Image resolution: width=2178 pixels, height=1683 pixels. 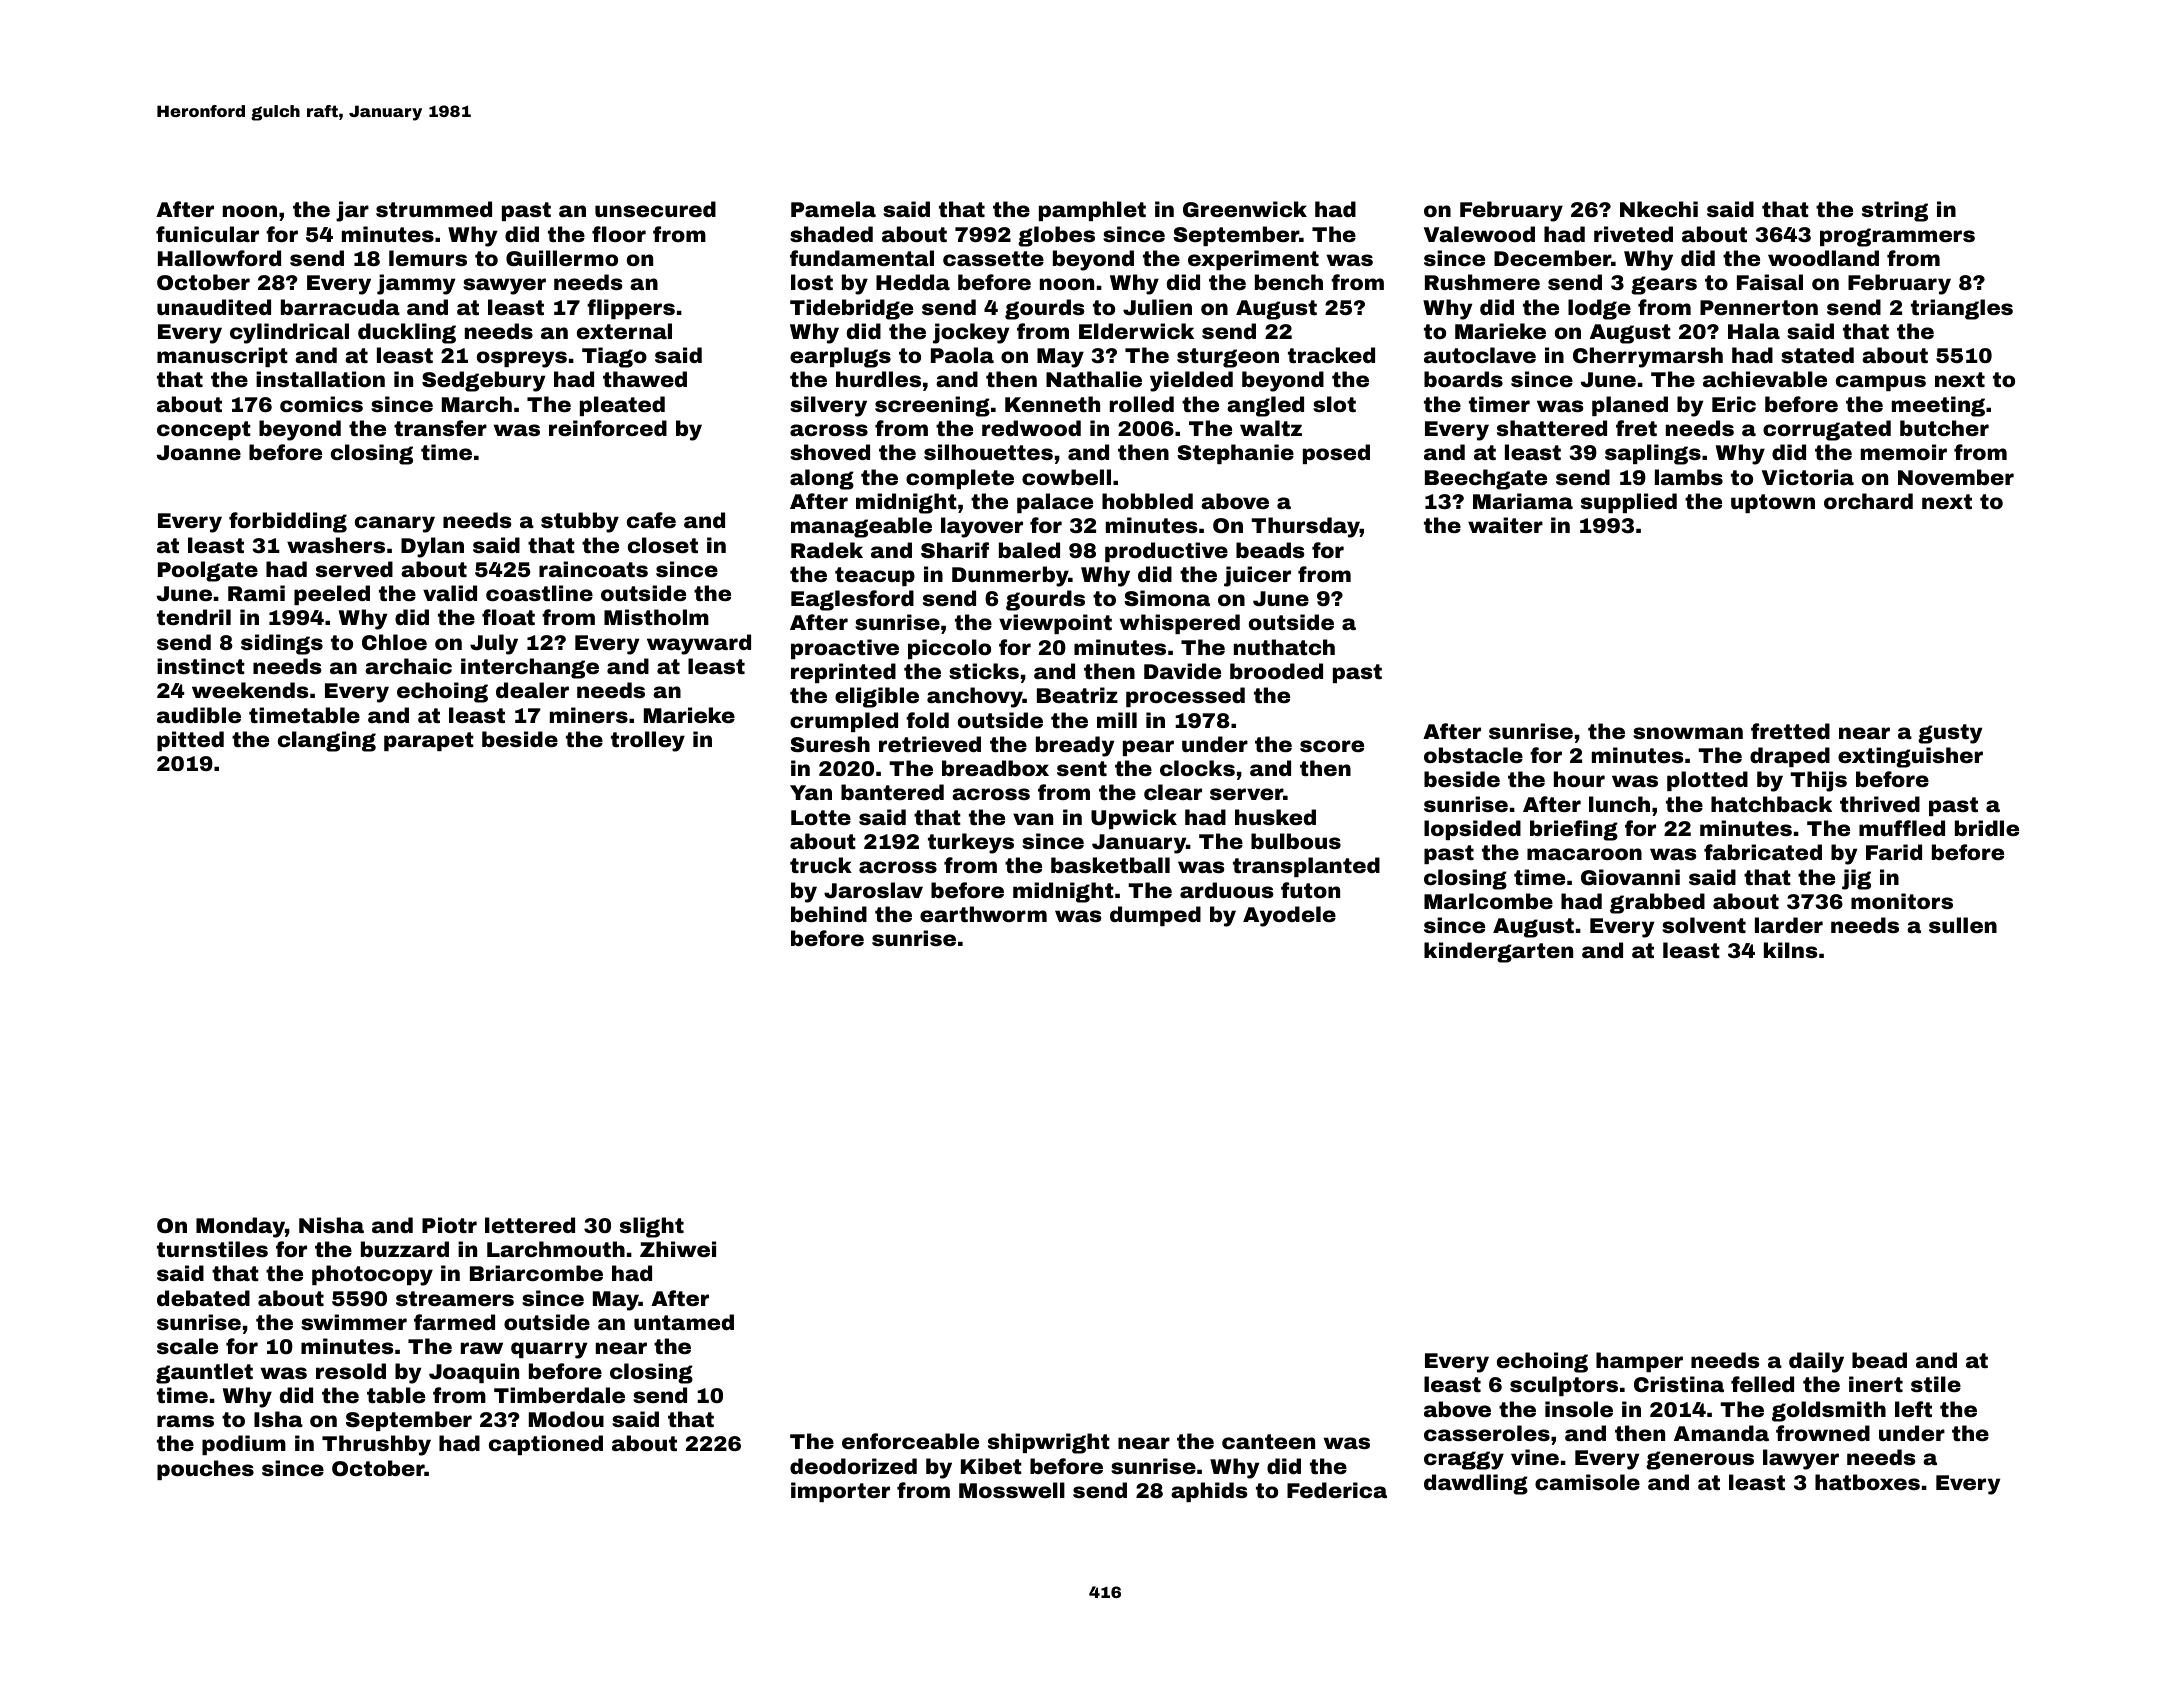 What do you see at coordinates (655, 209) in the document?
I see `unsecured` at bounding box center [655, 209].
